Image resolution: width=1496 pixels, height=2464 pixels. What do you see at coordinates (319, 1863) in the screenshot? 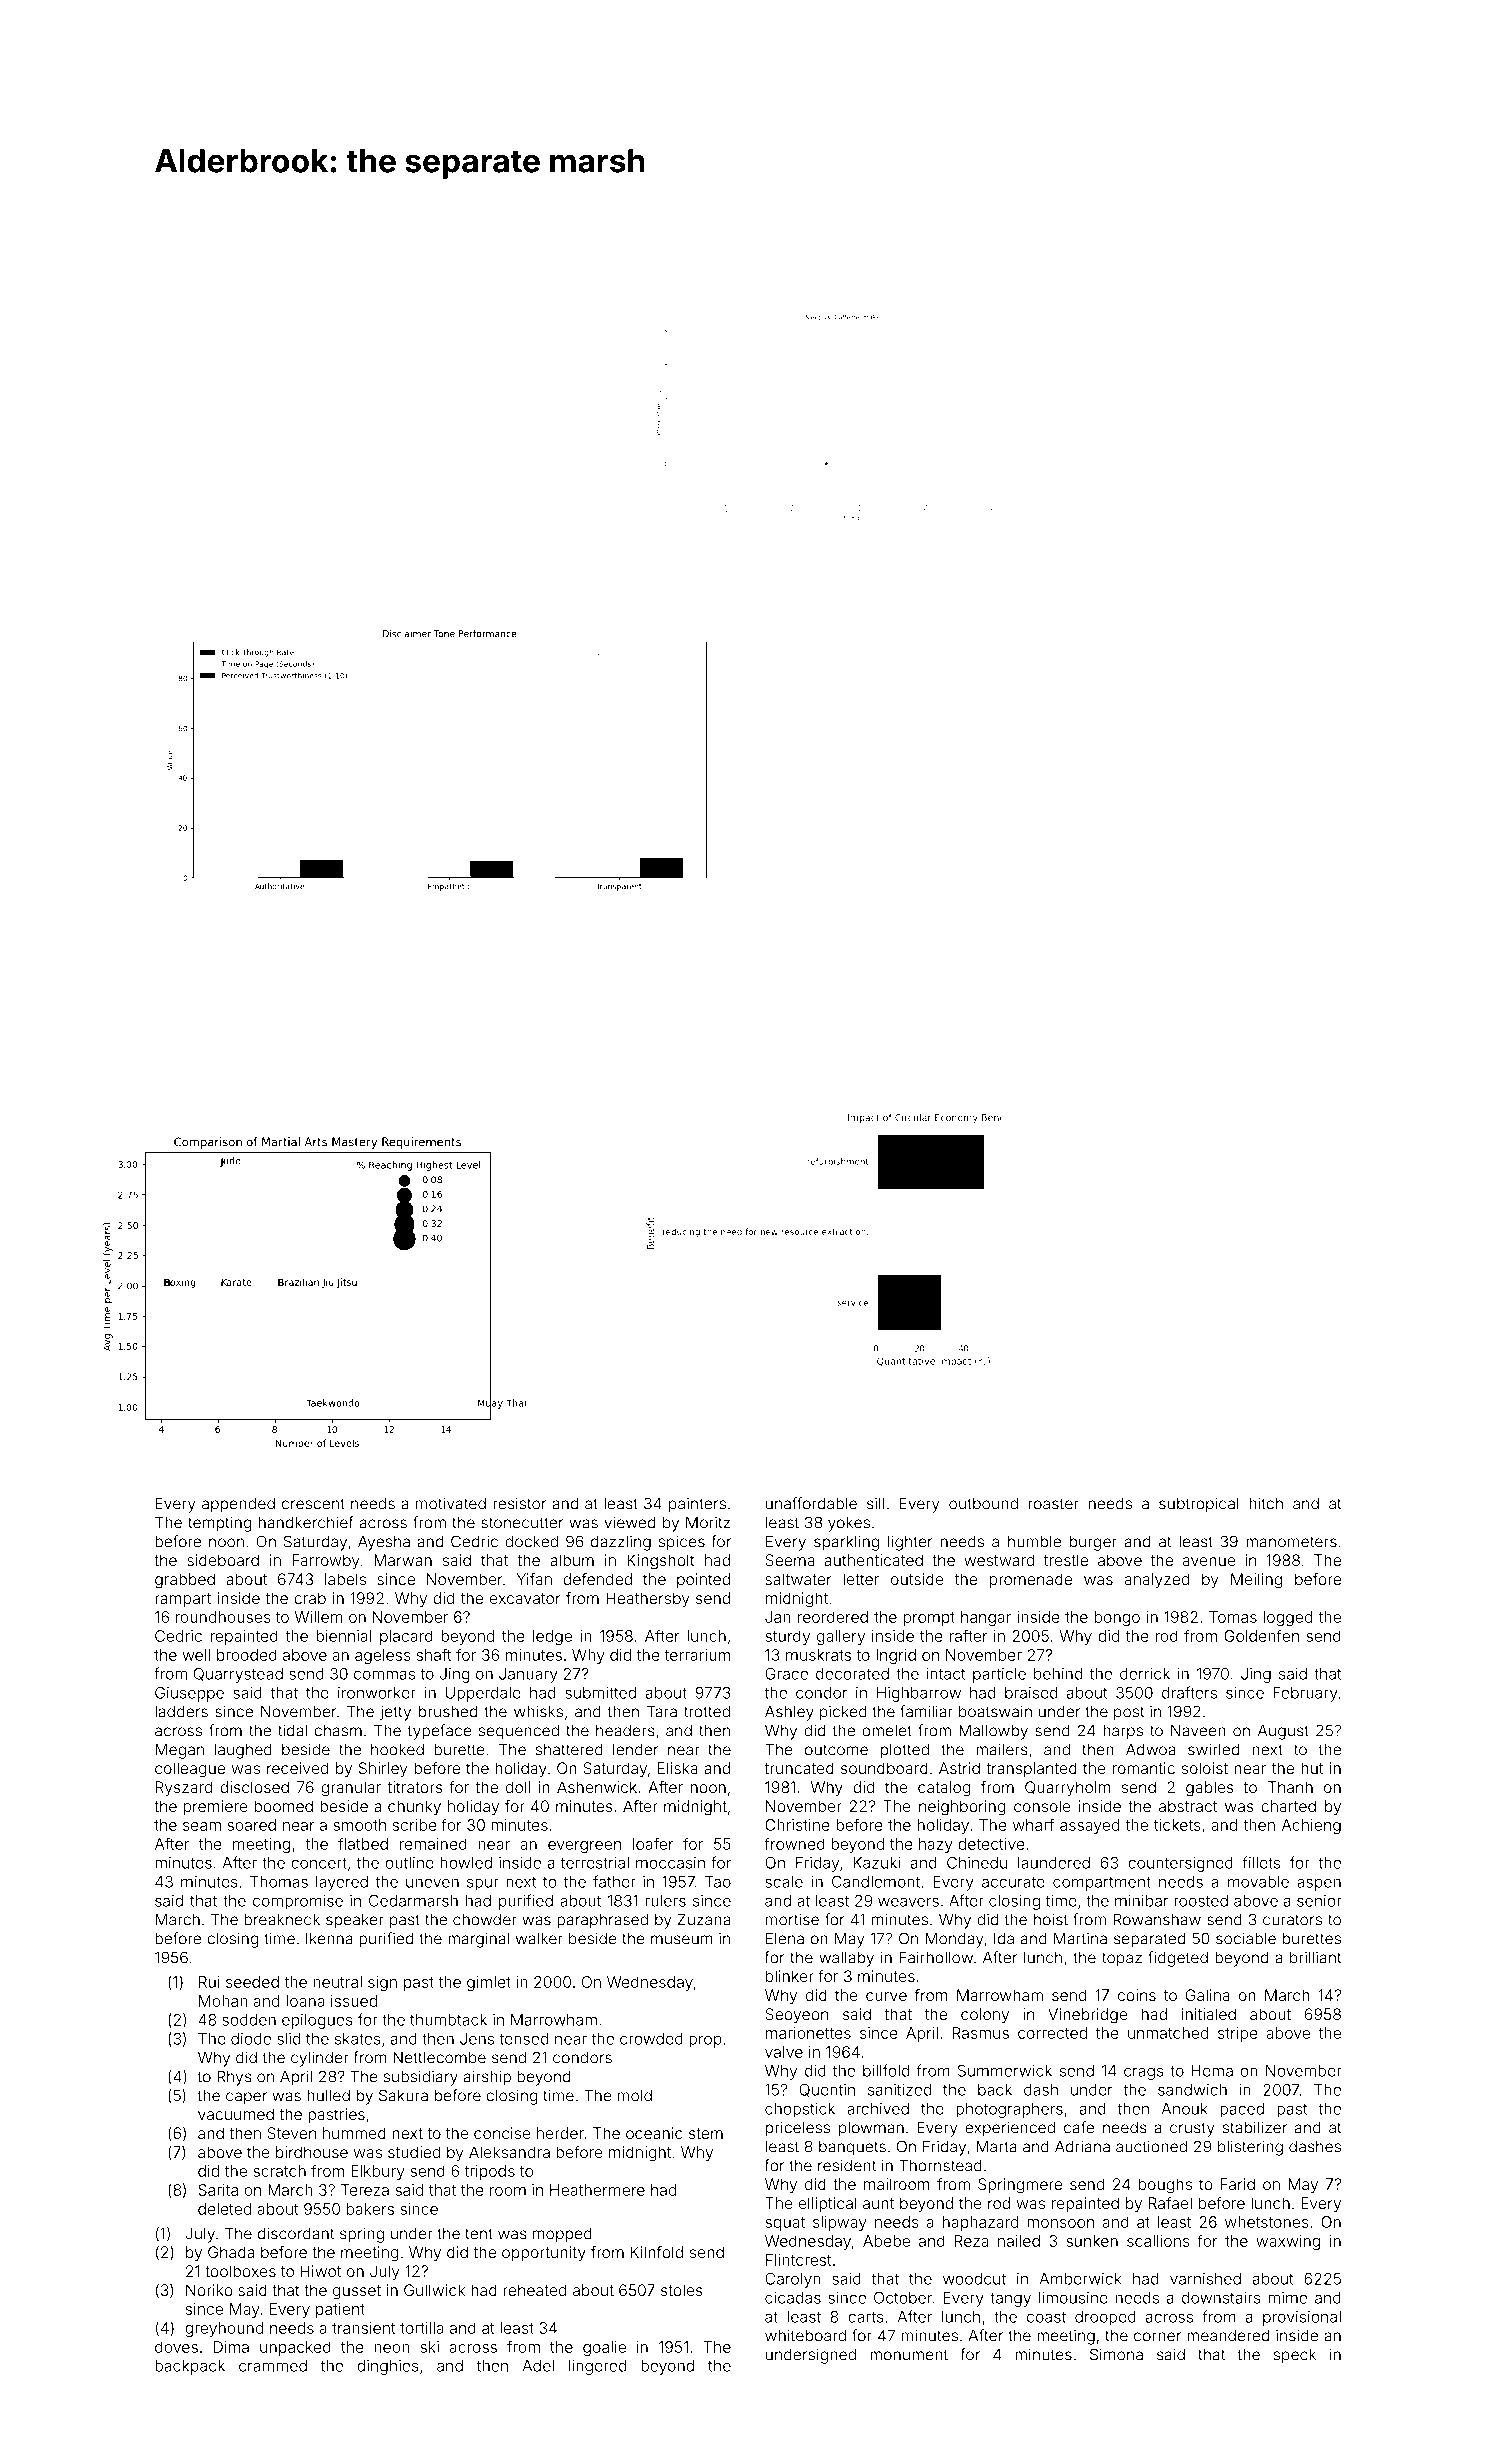
I see `concert` at bounding box center [319, 1863].
